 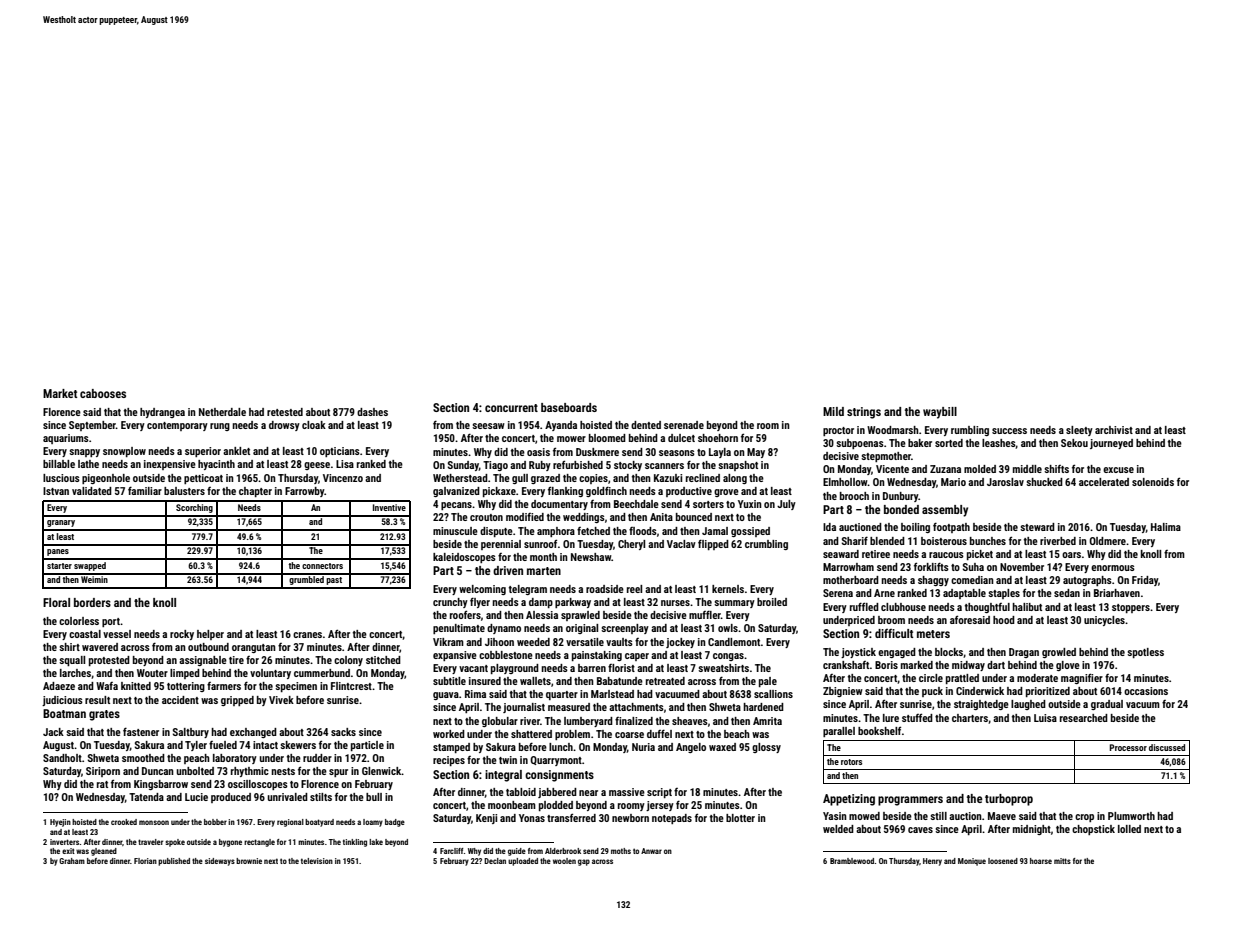 What do you see at coordinates (538, 452) in the screenshot?
I see `oasis` at bounding box center [538, 452].
